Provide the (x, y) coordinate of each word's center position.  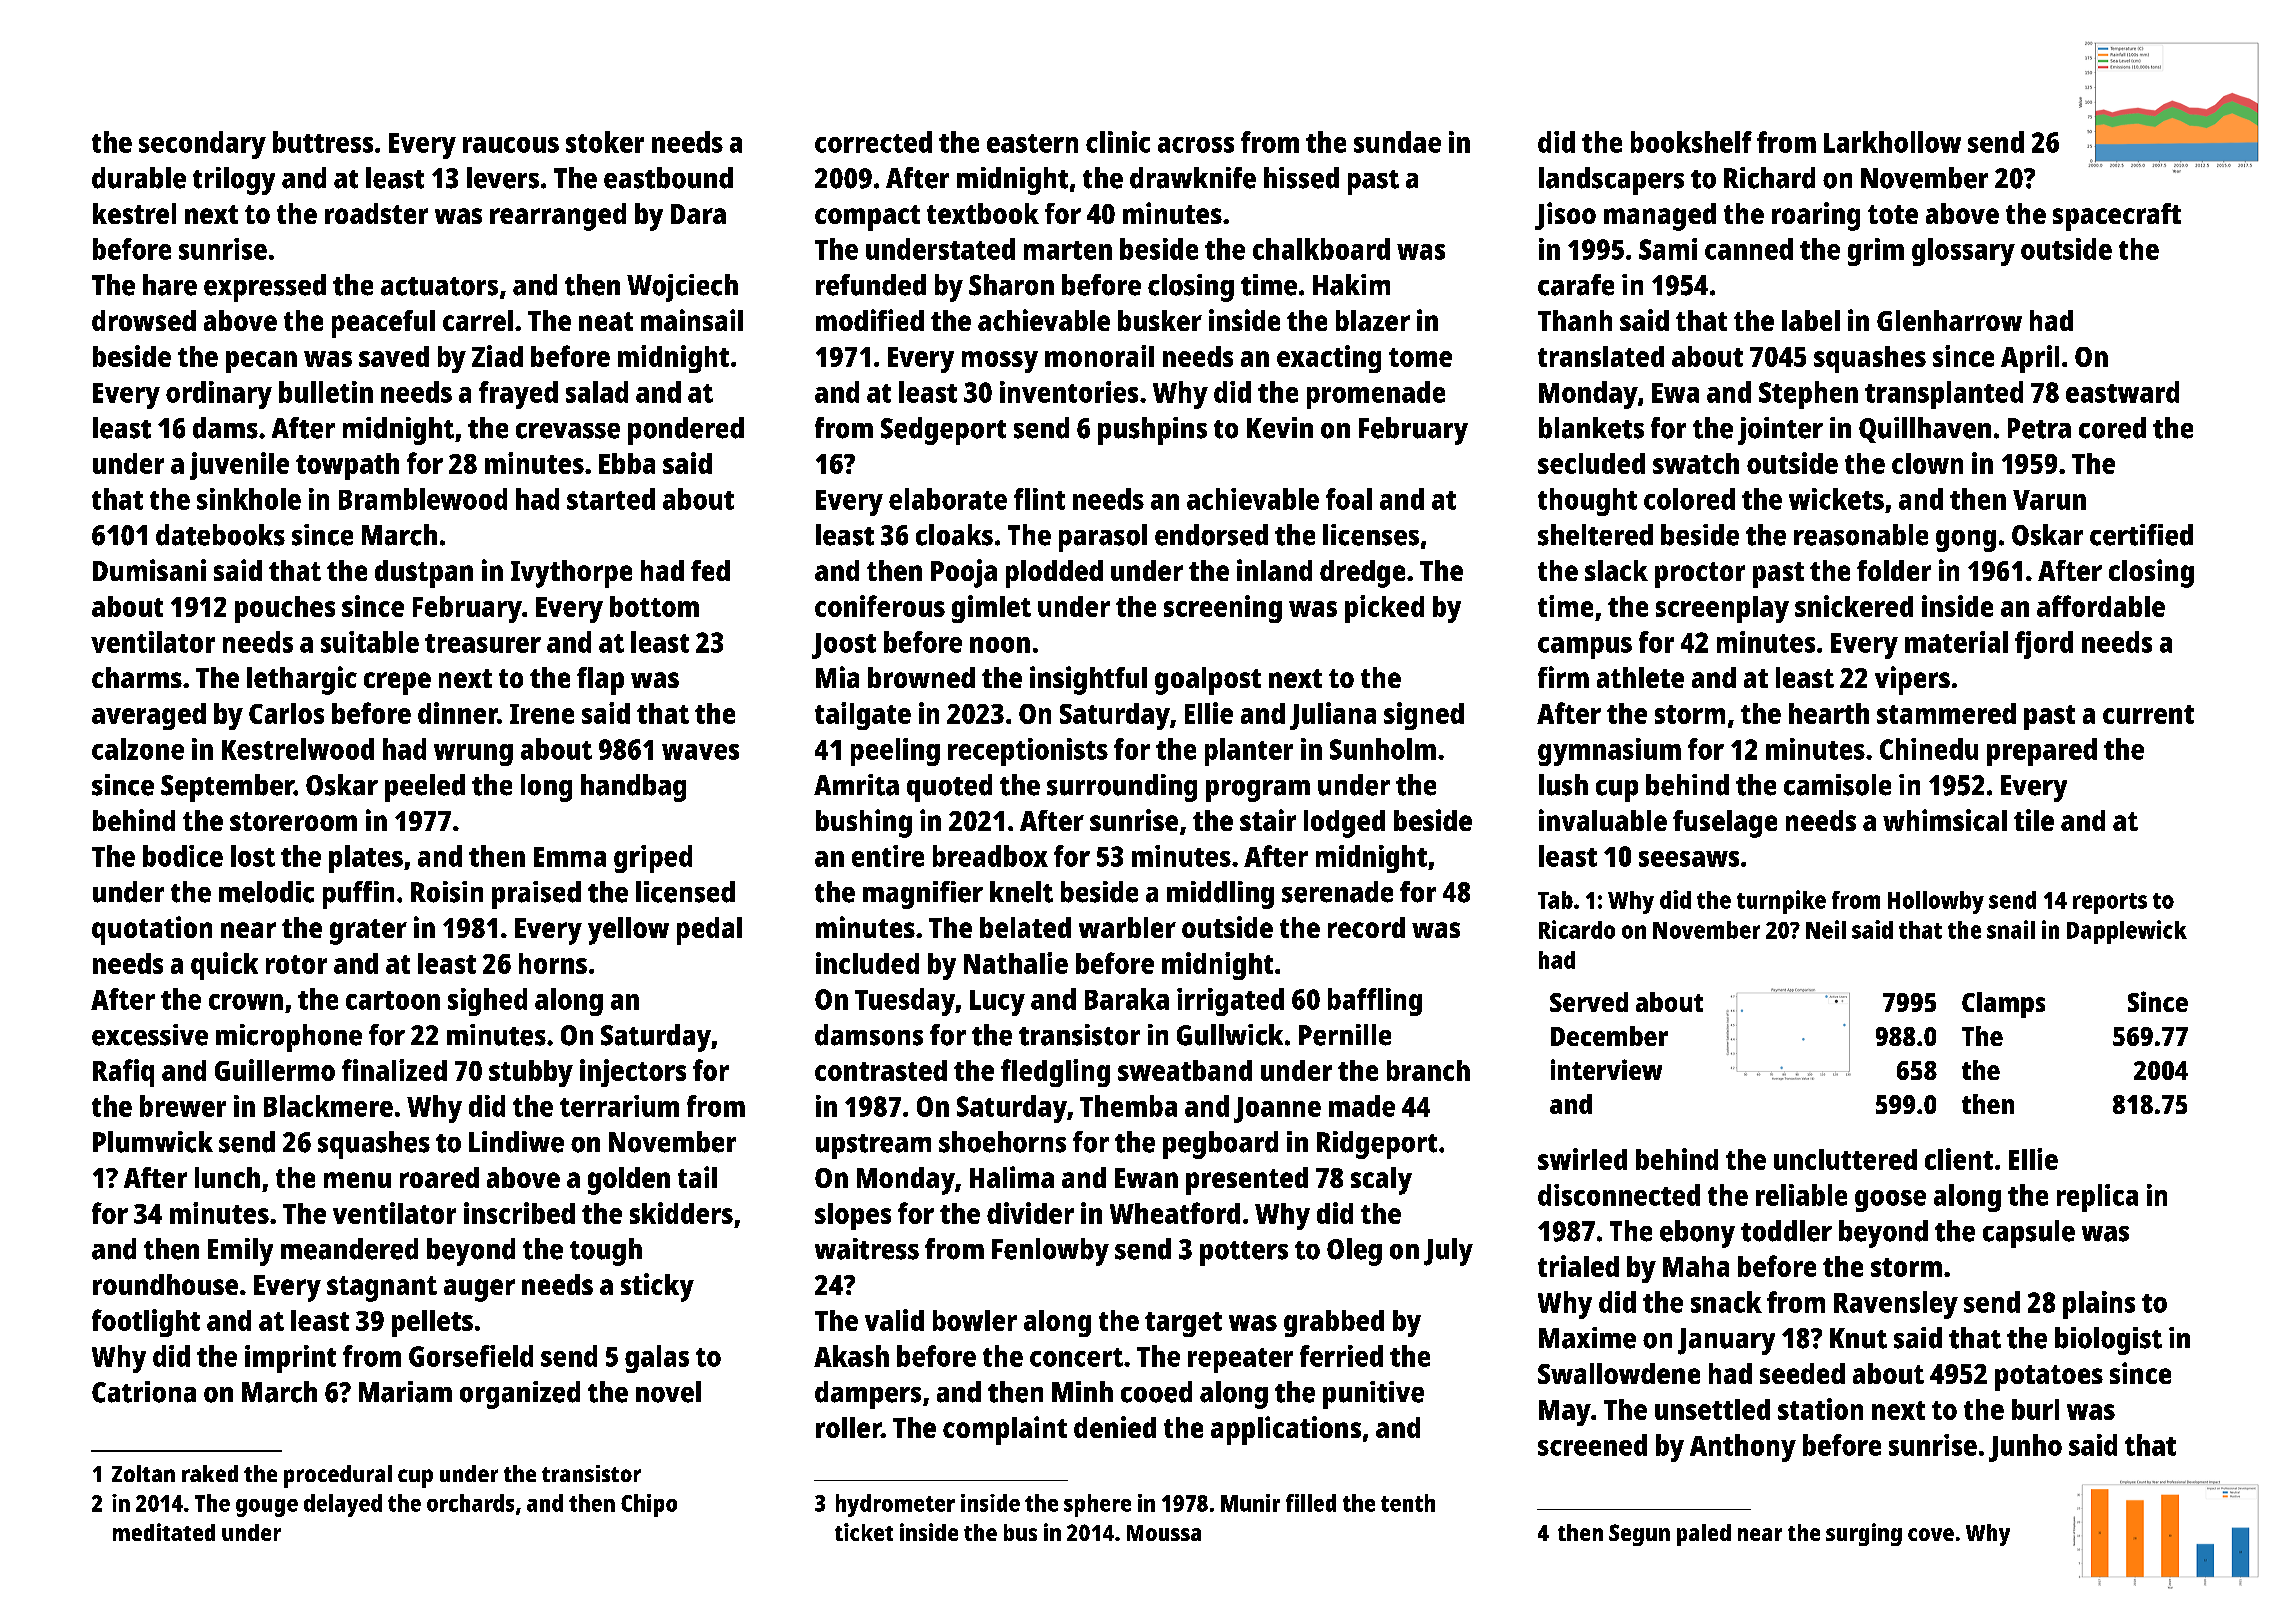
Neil (1826, 929)
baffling (1375, 1002)
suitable (370, 642)
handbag (633, 788)
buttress (323, 142)
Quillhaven (1925, 430)
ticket (864, 1532)
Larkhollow (1892, 142)
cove (1931, 1534)
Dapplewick (2127, 932)
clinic (1118, 142)
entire (888, 856)
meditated (164, 1532)
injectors (633, 1073)
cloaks (954, 535)
